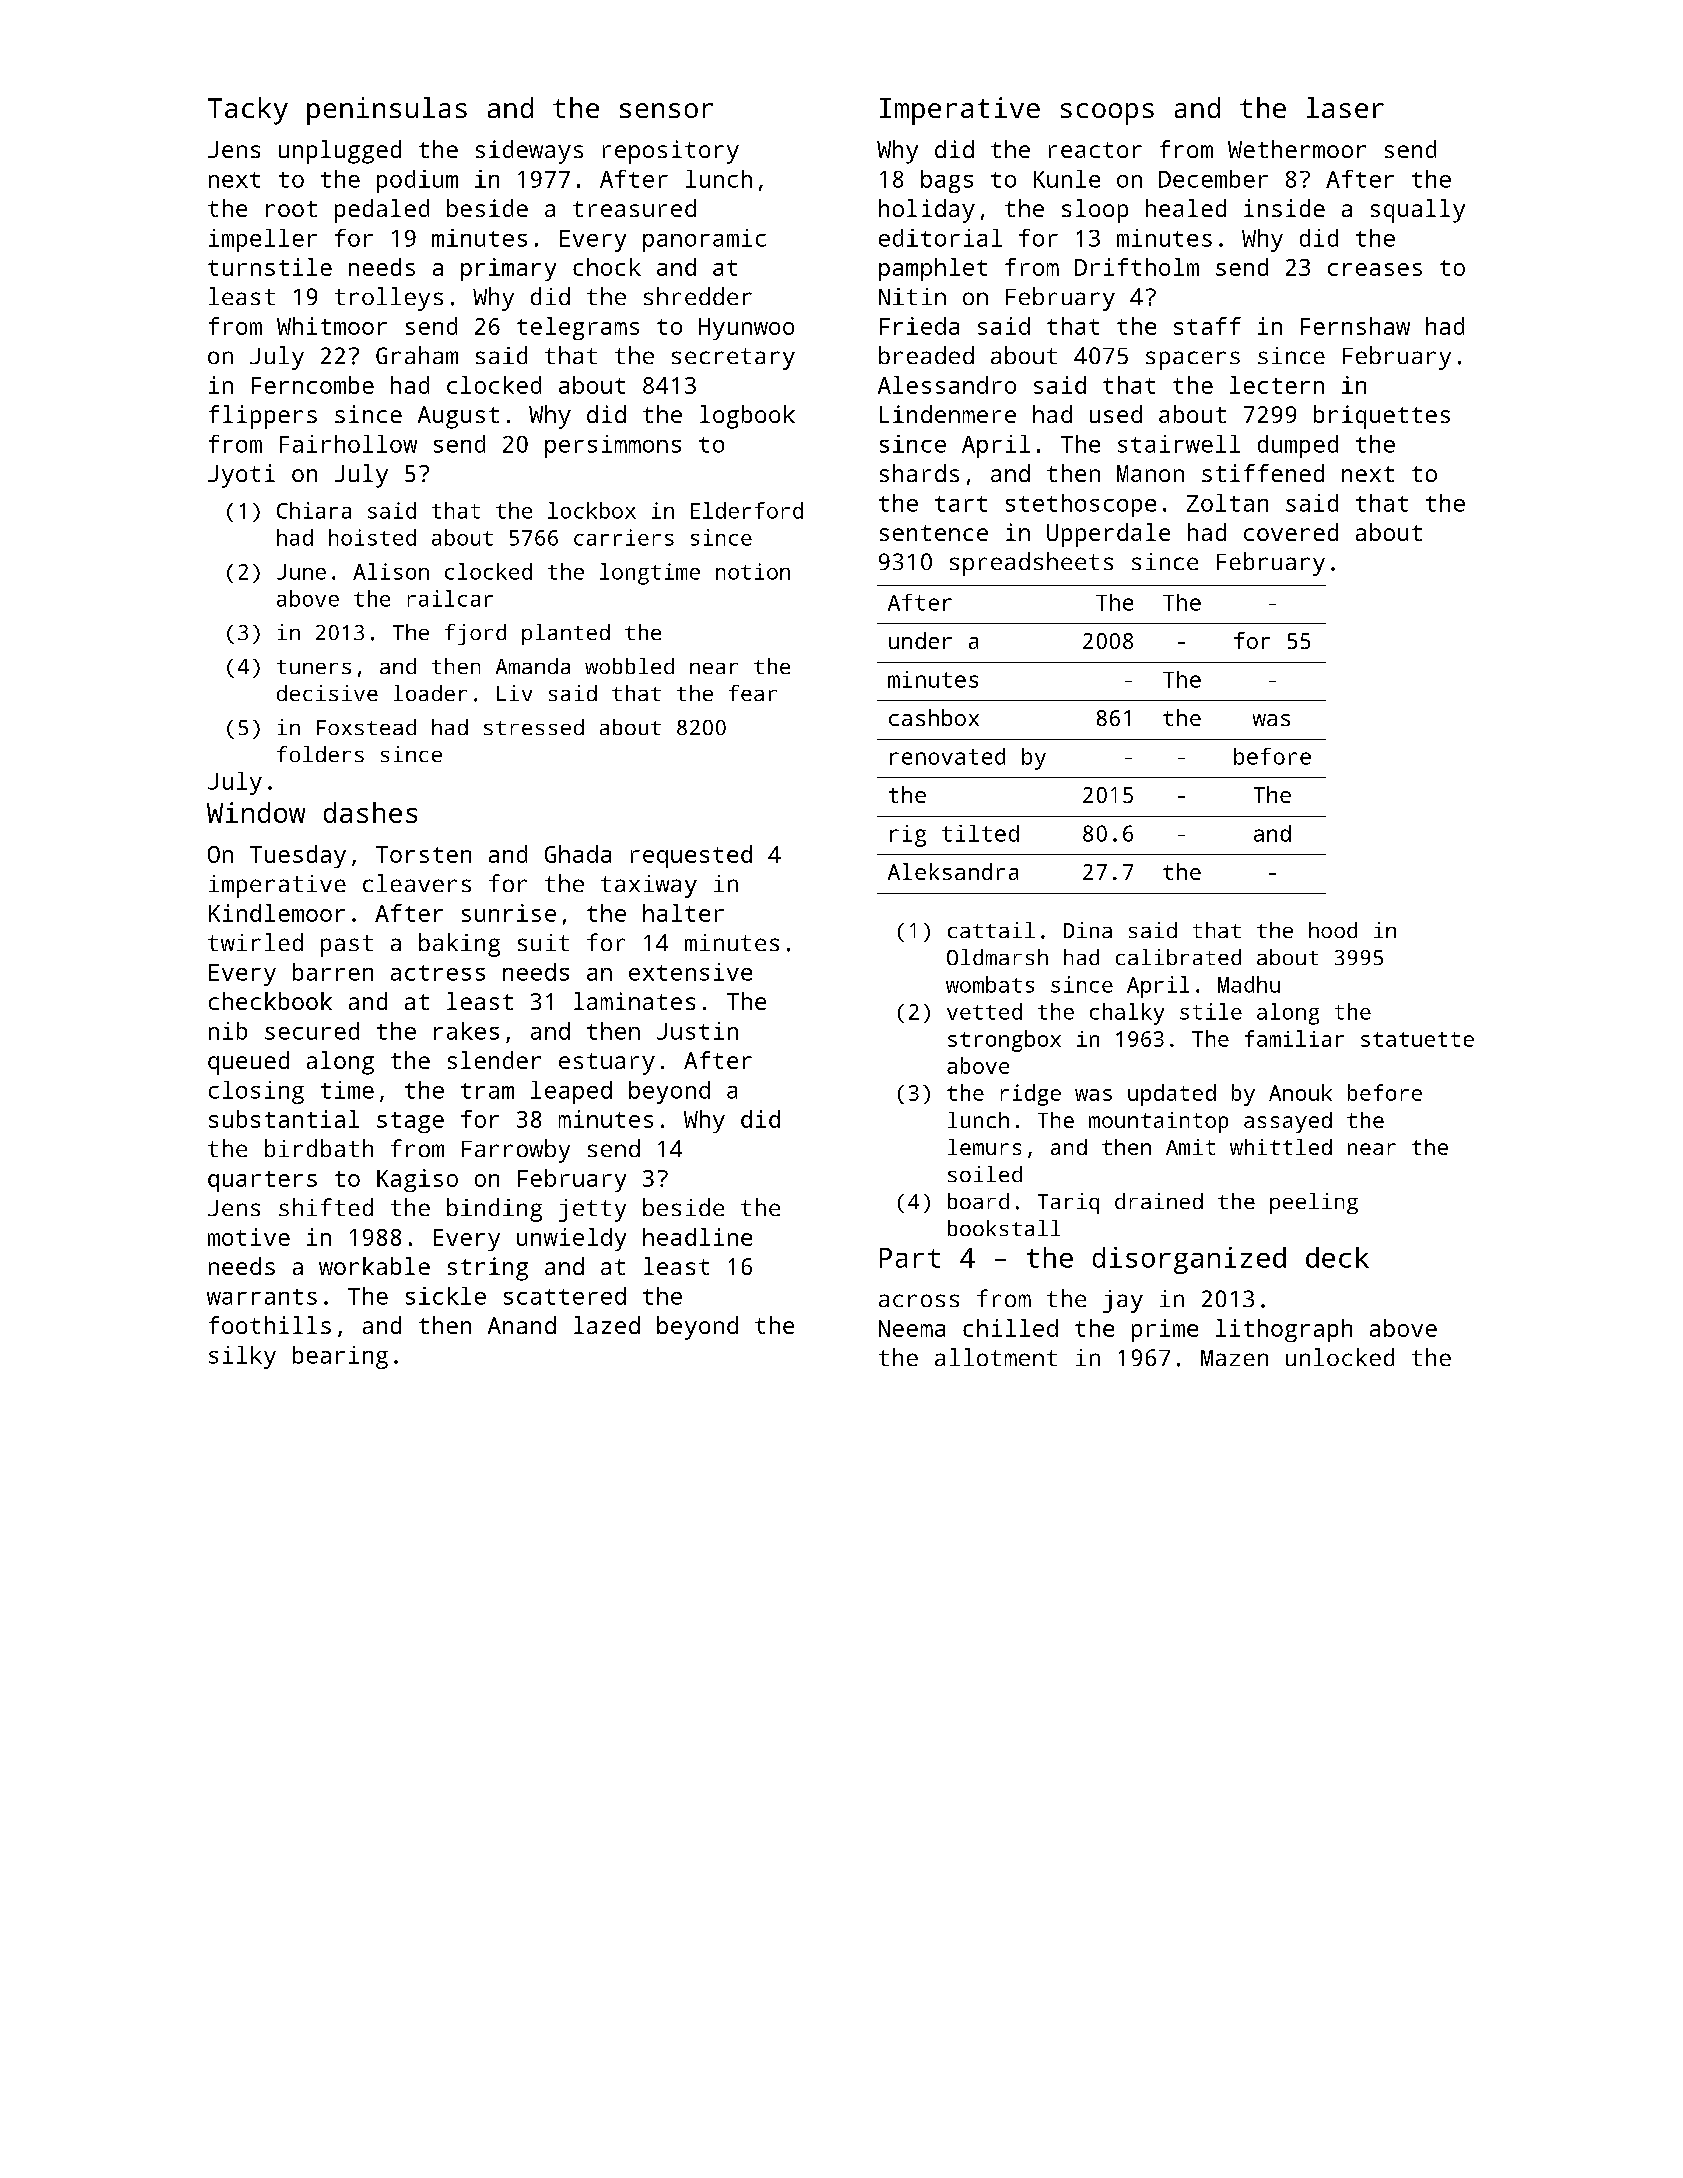 This screenshot has width=1683, height=2178. I want to click on allotment, so click(996, 1357).
